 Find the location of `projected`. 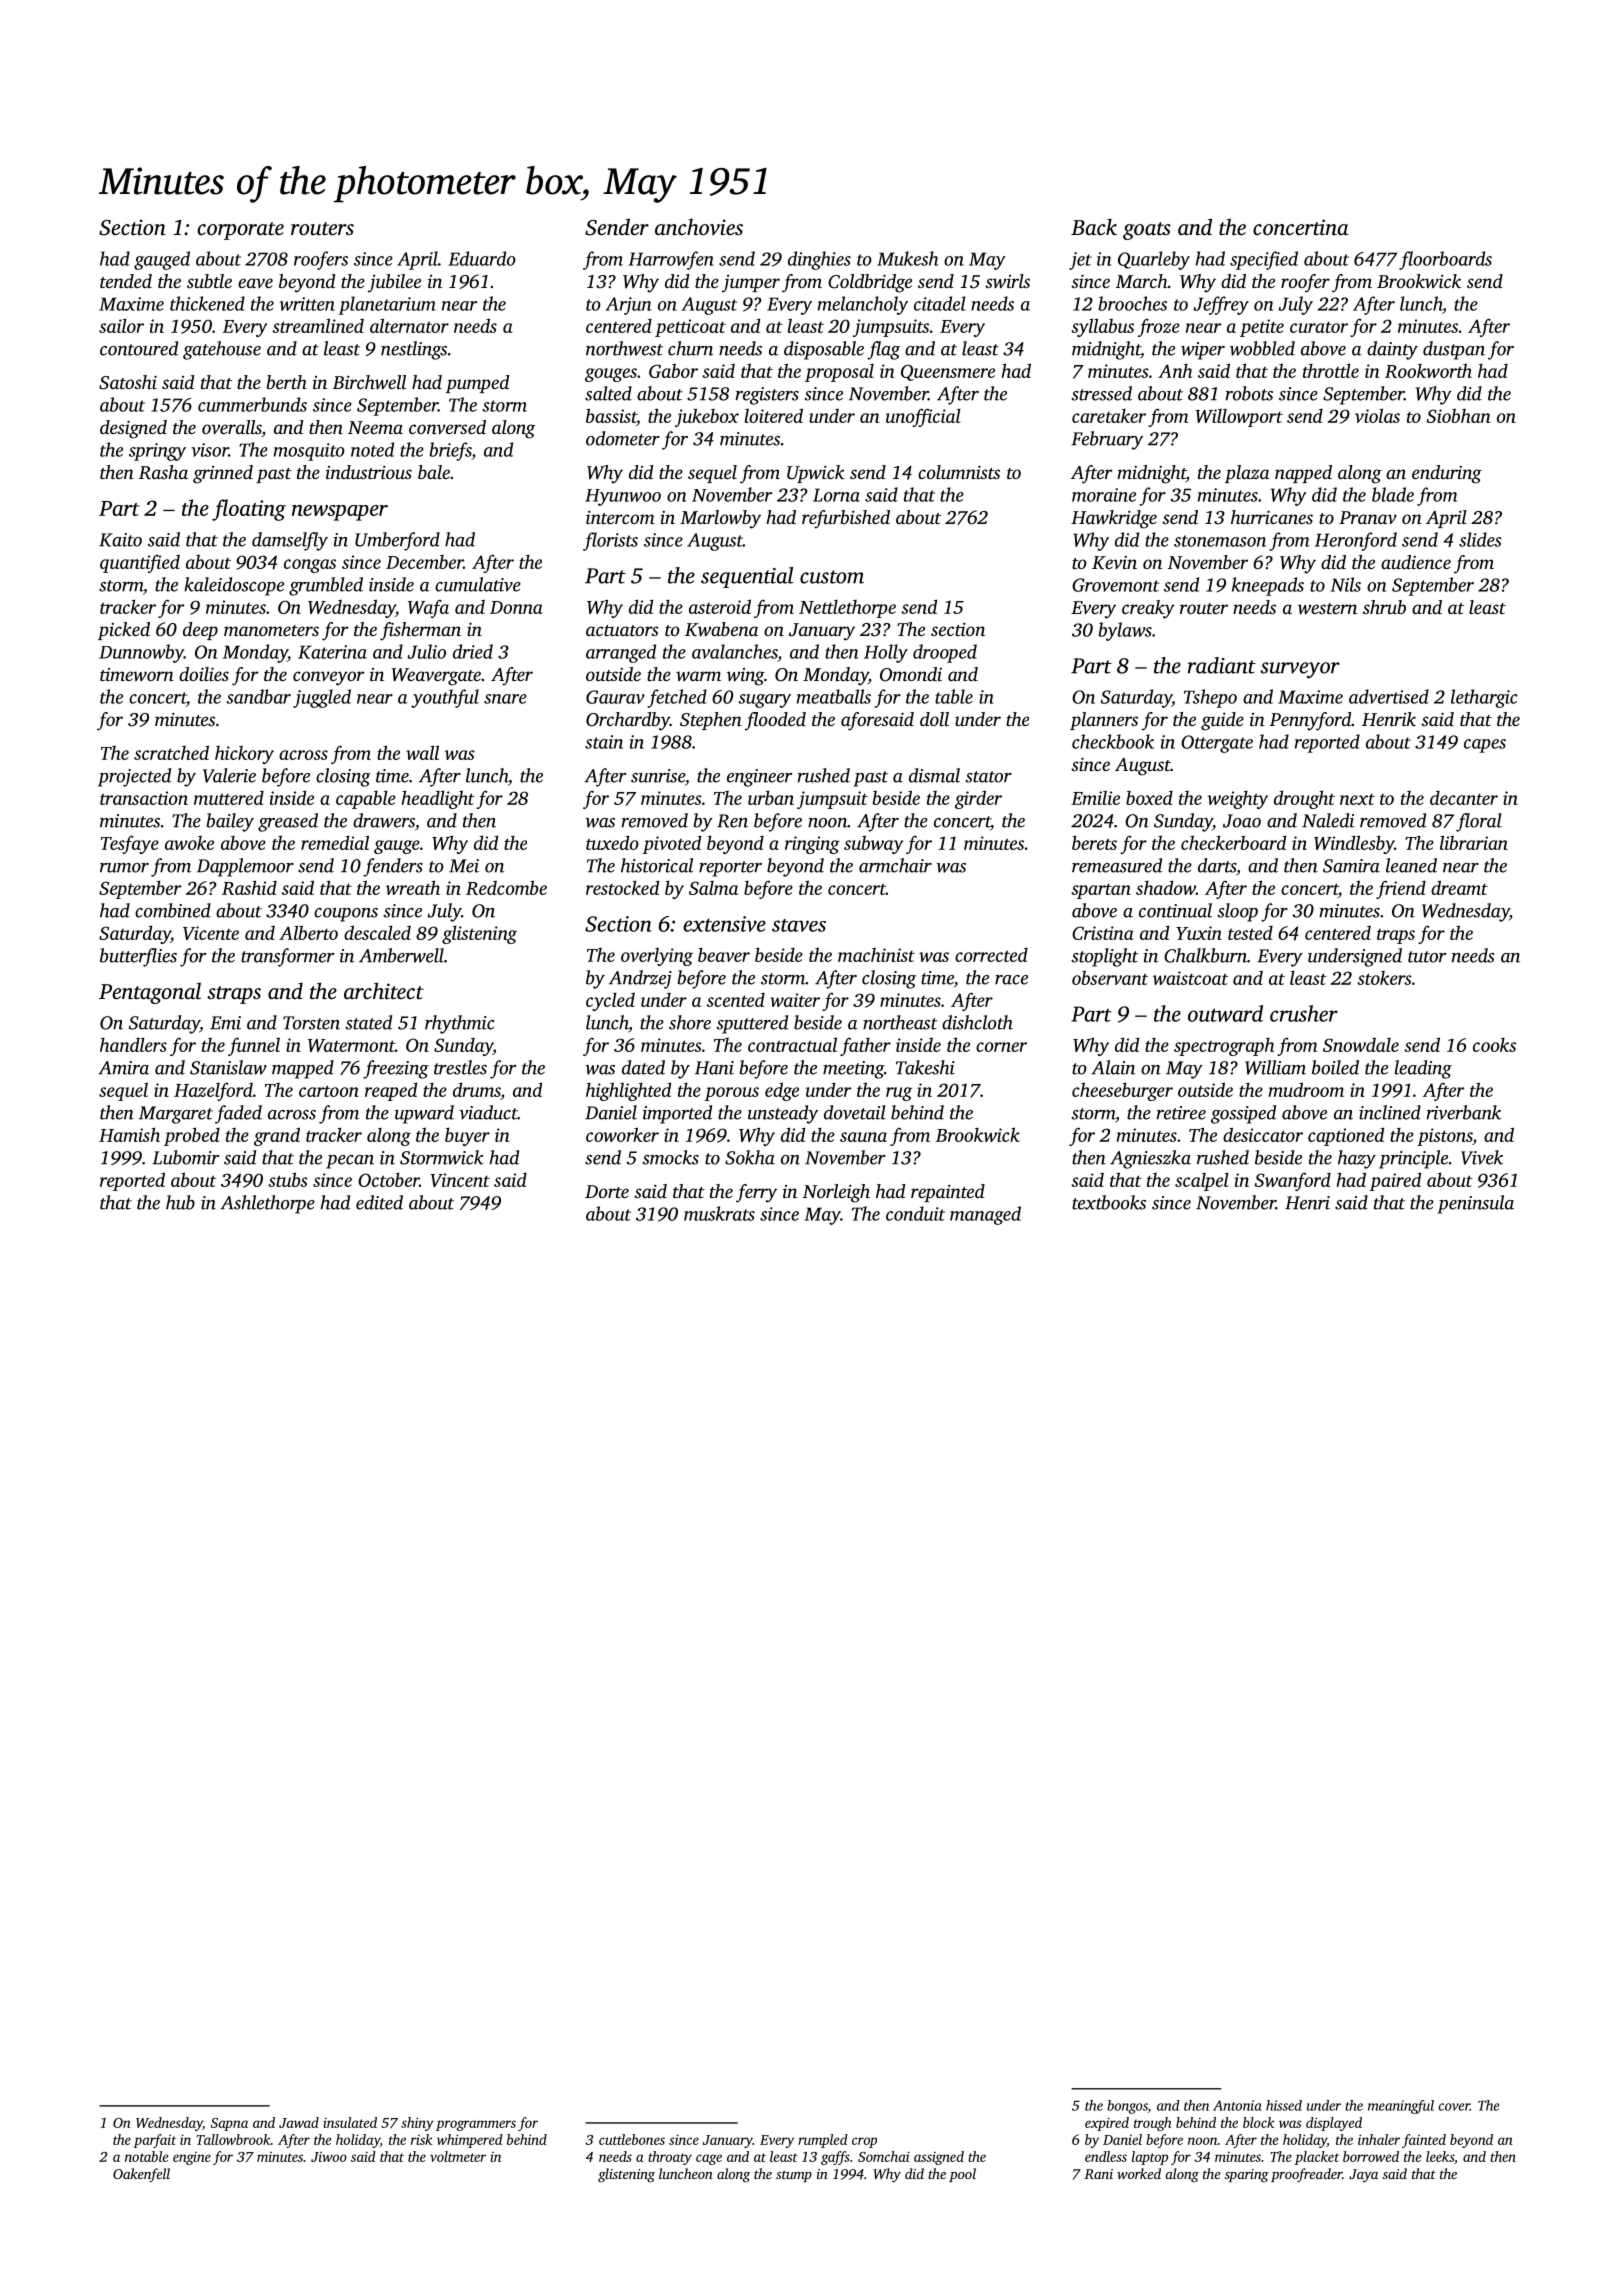

projected is located at coordinates (134, 777).
